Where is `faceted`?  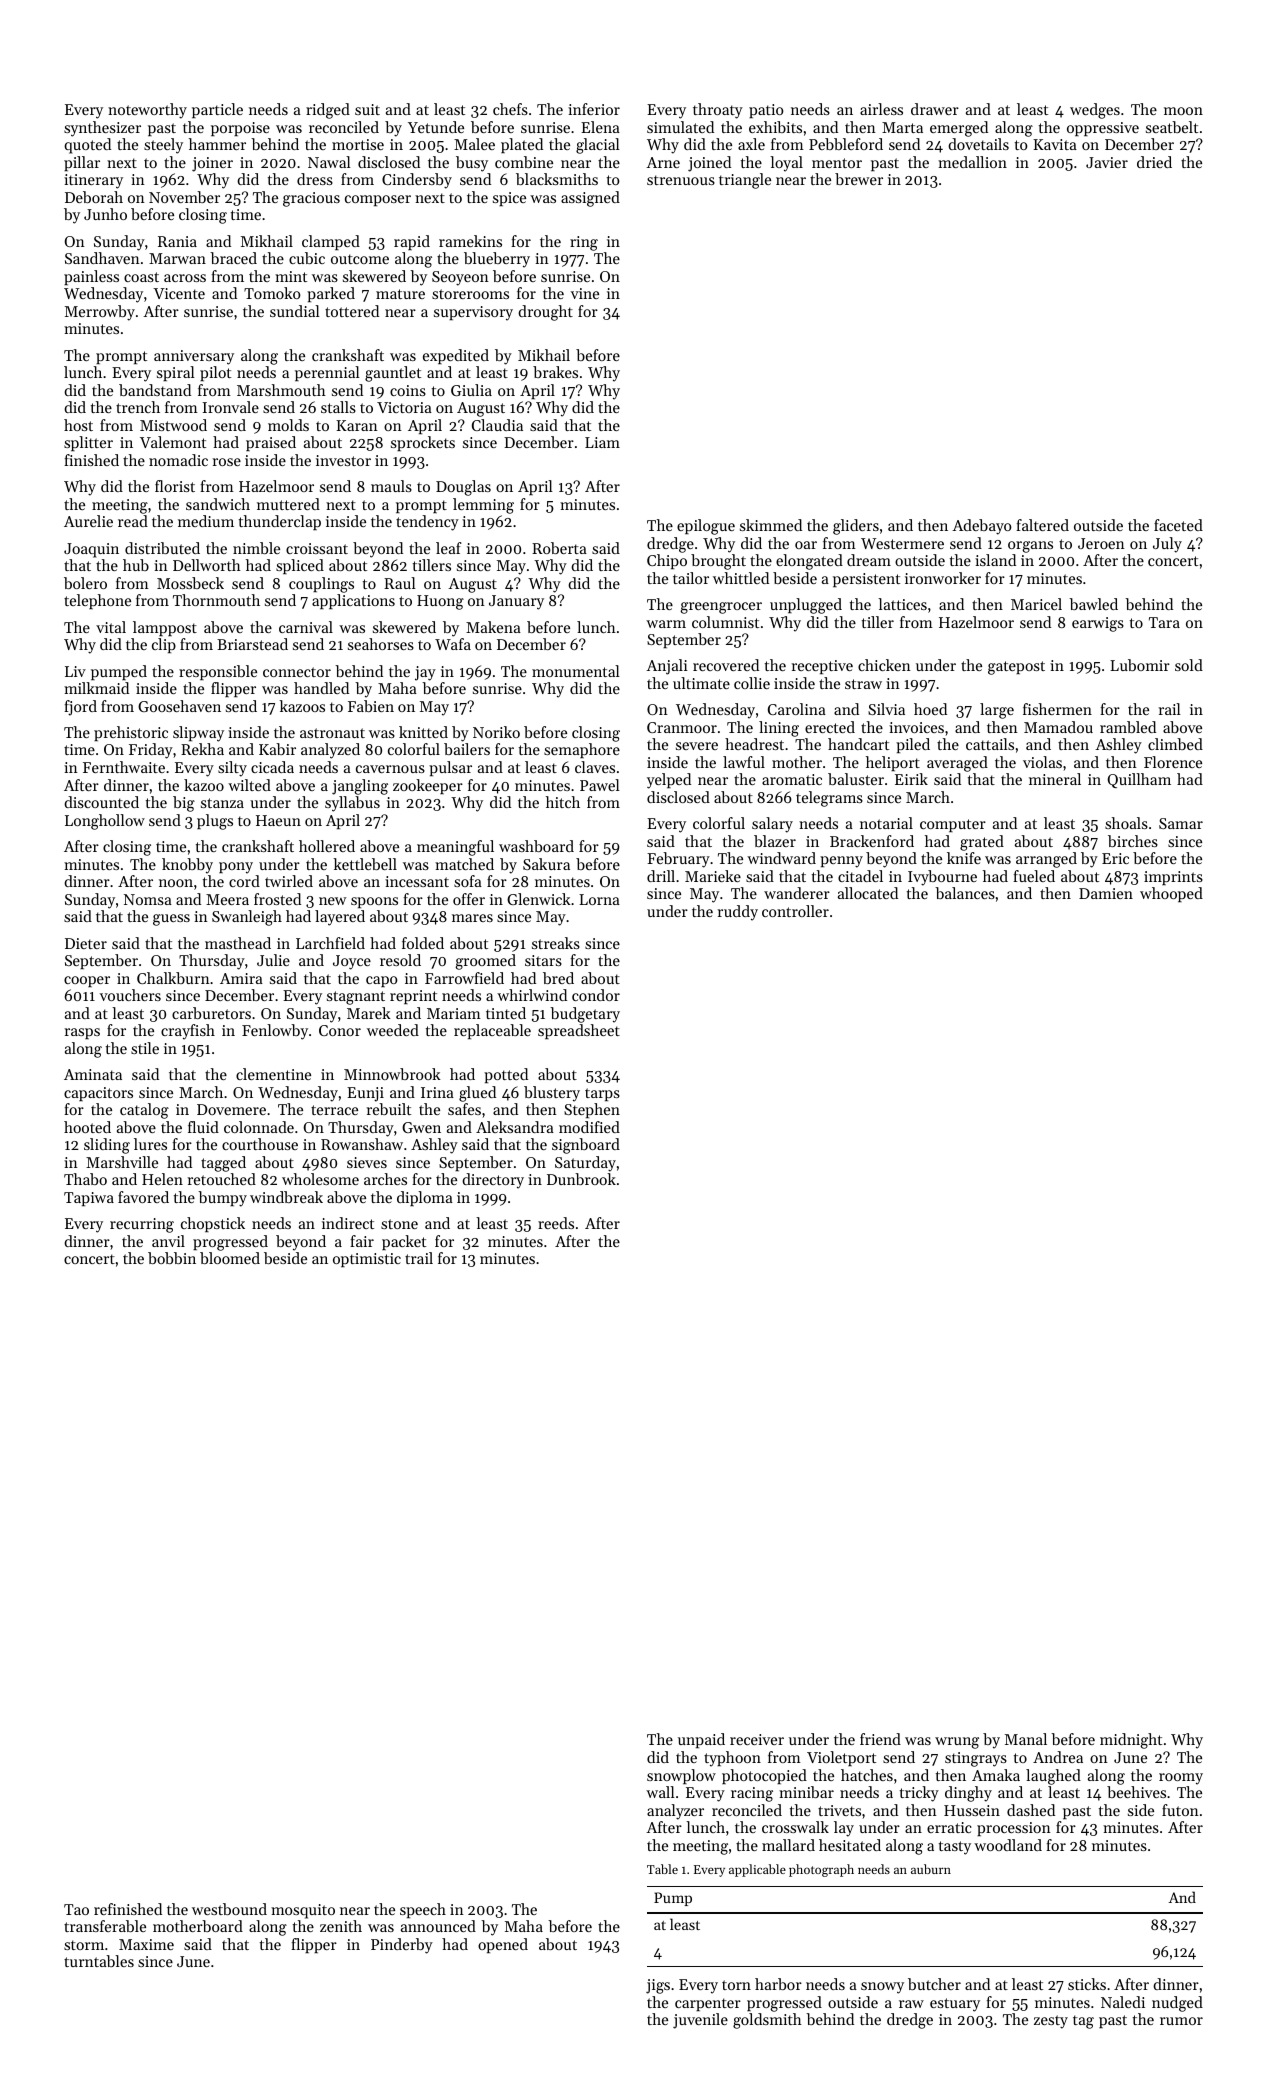 faceted is located at coordinates (1178, 525).
